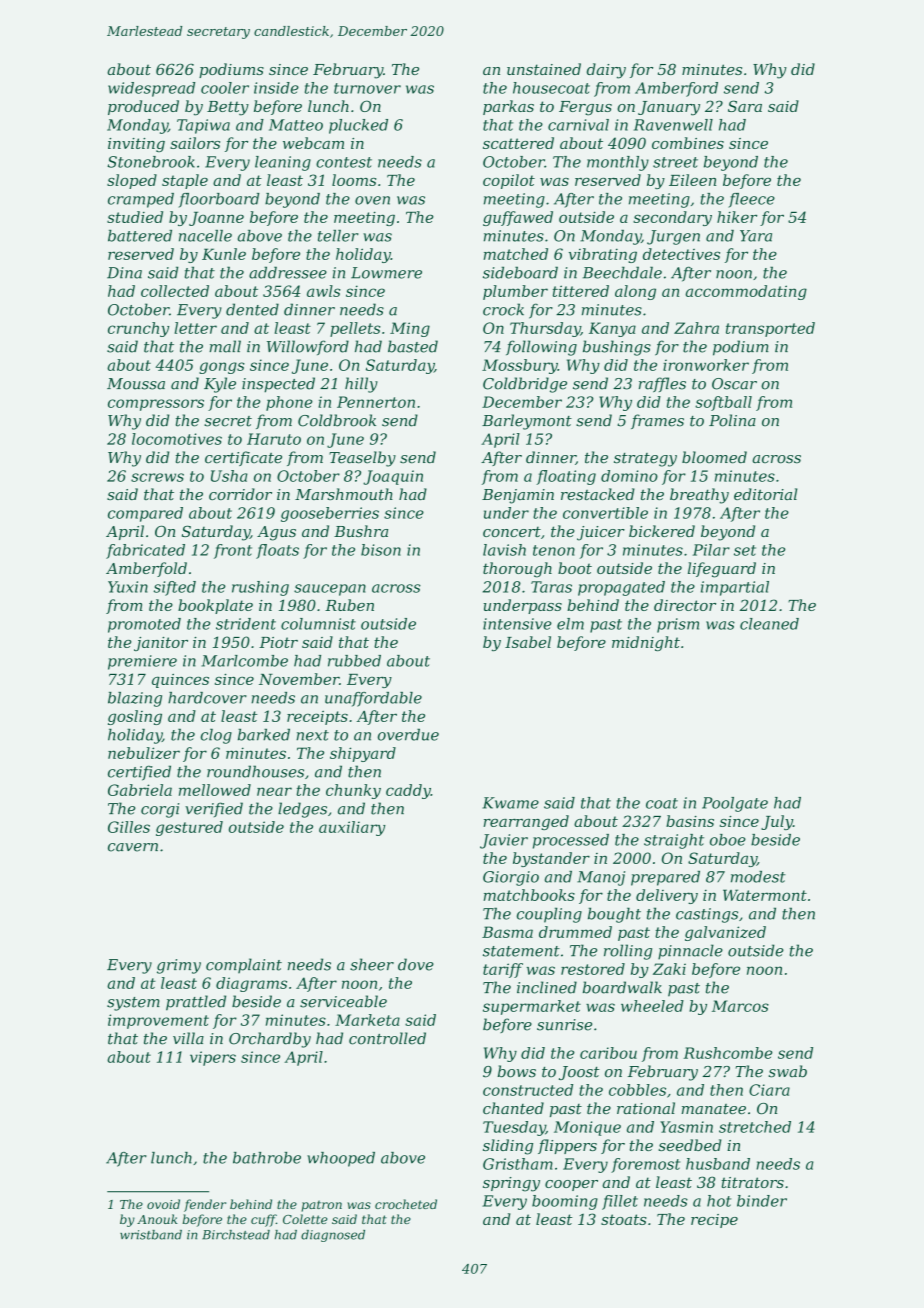  What do you see at coordinates (151, 89) in the page?
I see `widespread` at bounding box center [151, 89].
